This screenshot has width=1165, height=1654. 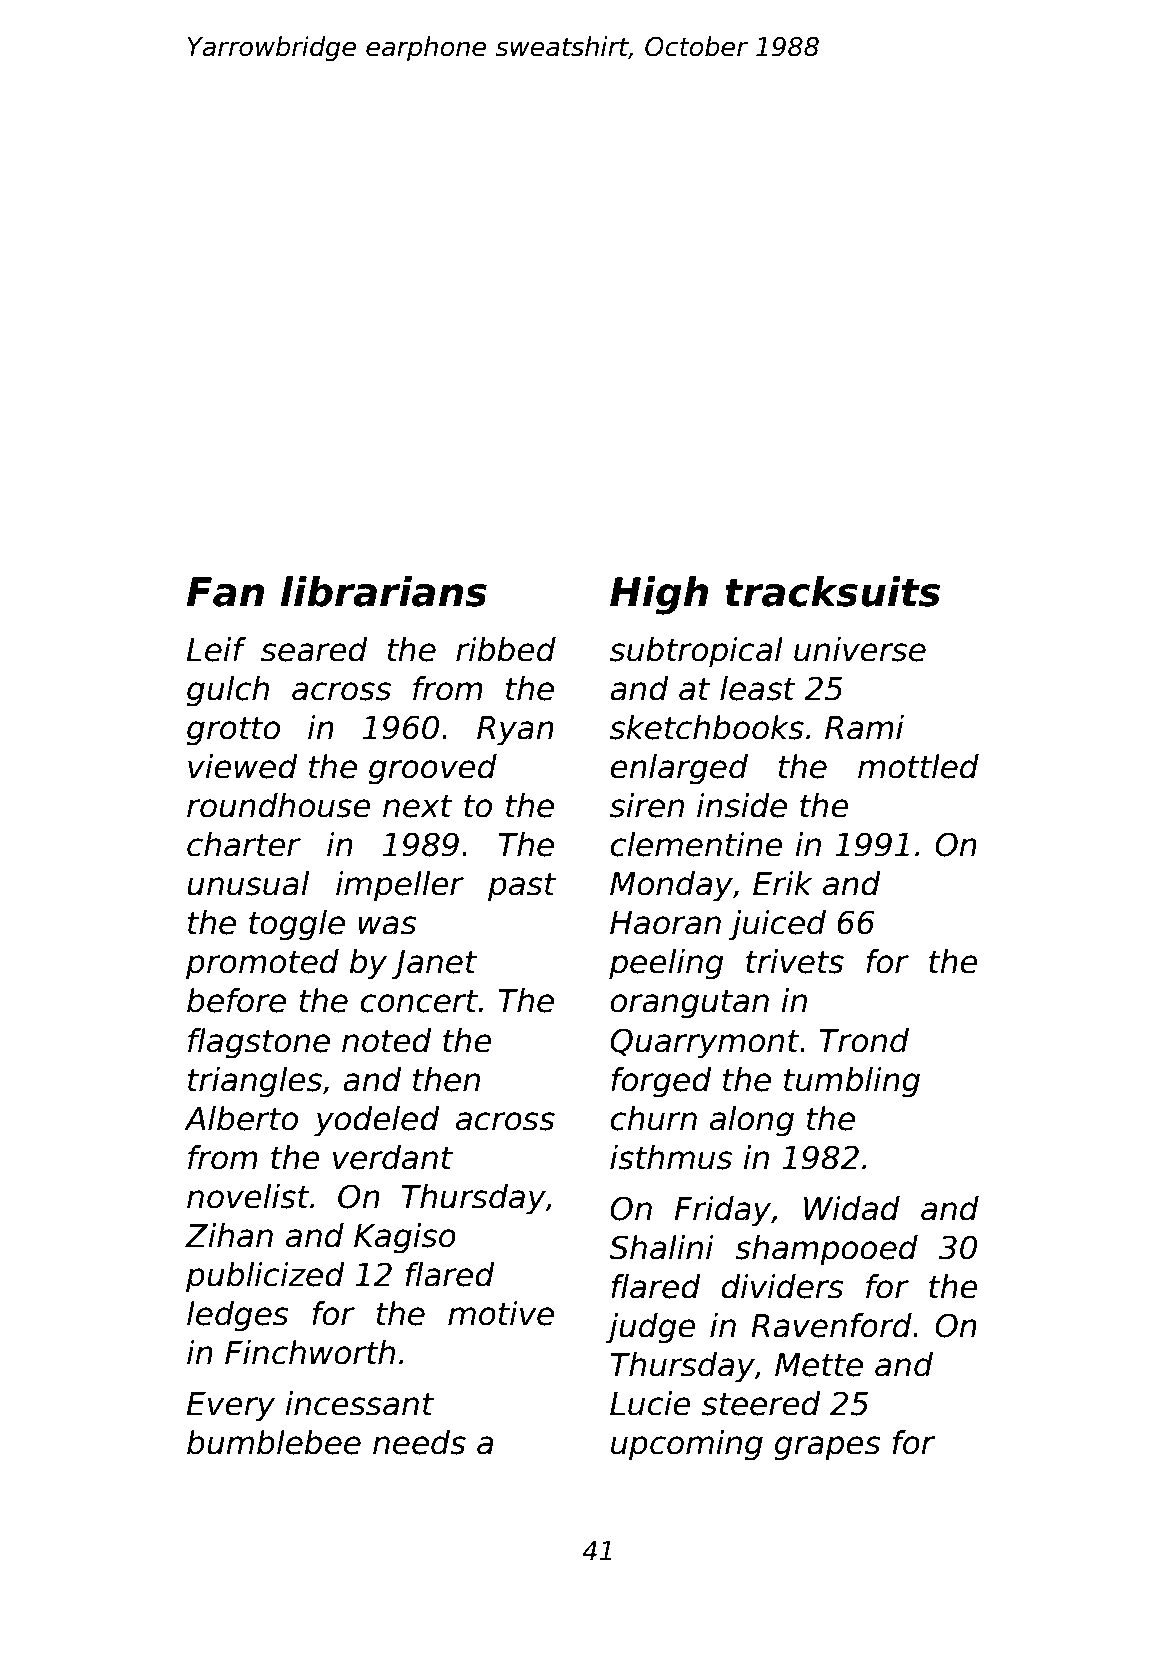 What do you see at coordinates (506, 649) in the screenshot?
I see `ribbed` at bounding box center [506, 649].
